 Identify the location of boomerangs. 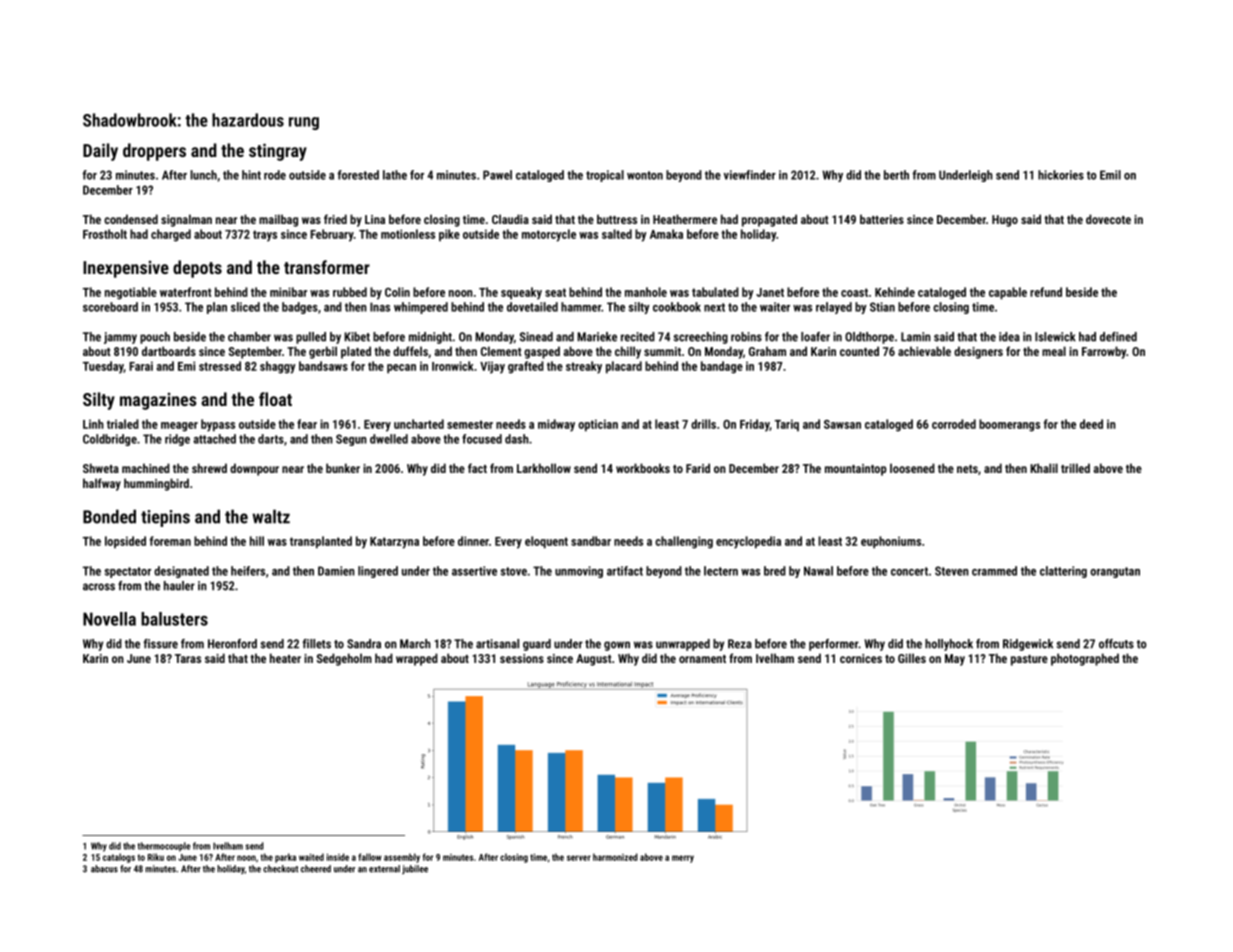
(1009, 425).
